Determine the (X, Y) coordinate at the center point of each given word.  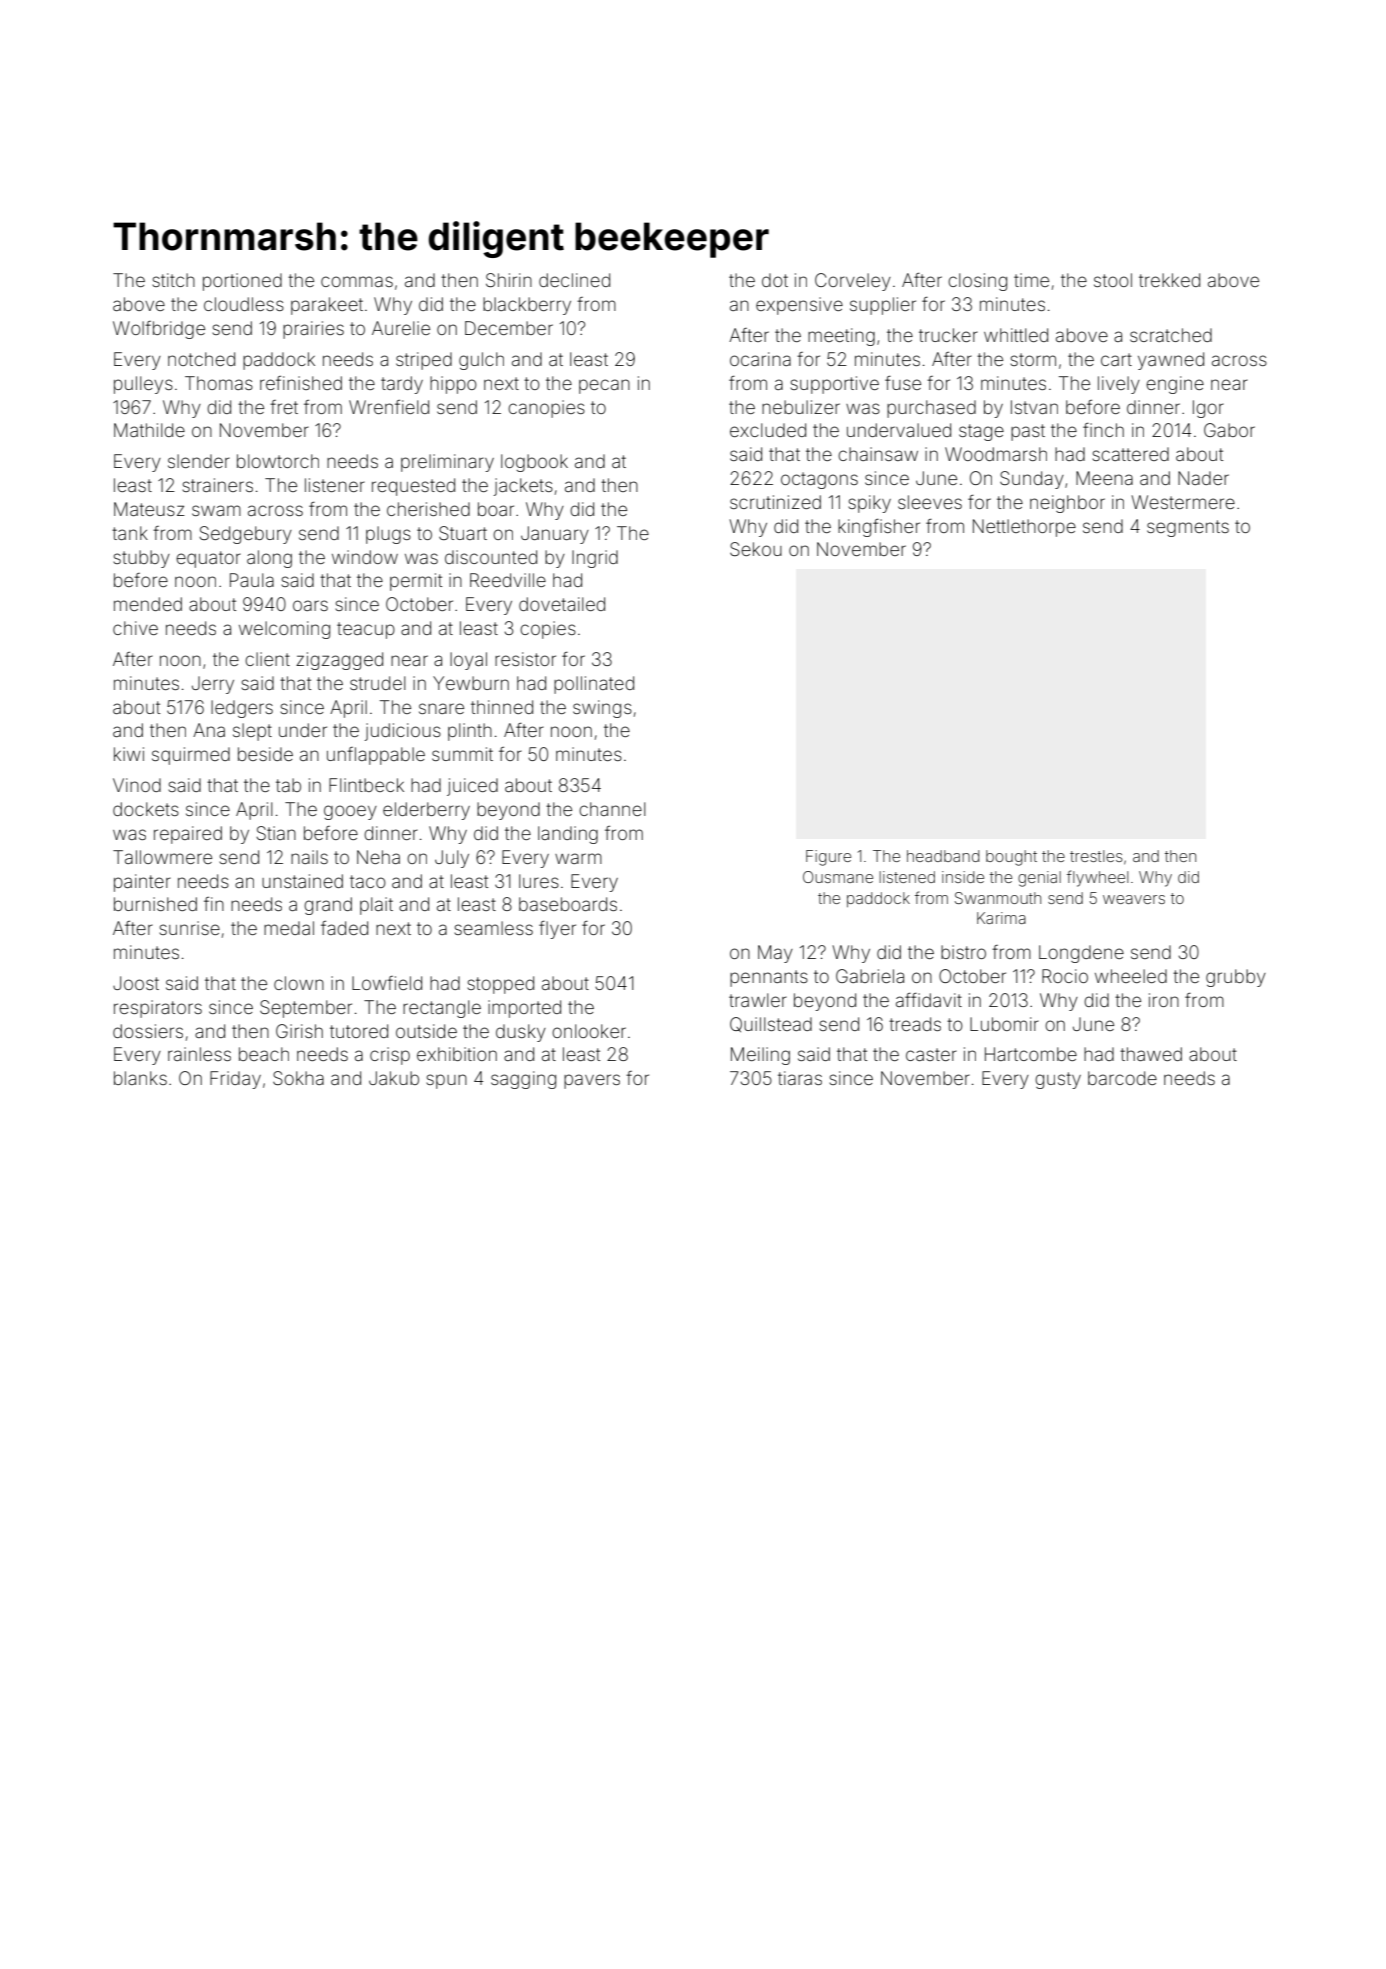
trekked (1169, 280)
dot (775, 280)
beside (265, 754)
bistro (963, 952)
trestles (1096, 856)
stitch (173, 280)
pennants (769, 978)
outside (426, 1031)
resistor (525, 659)
